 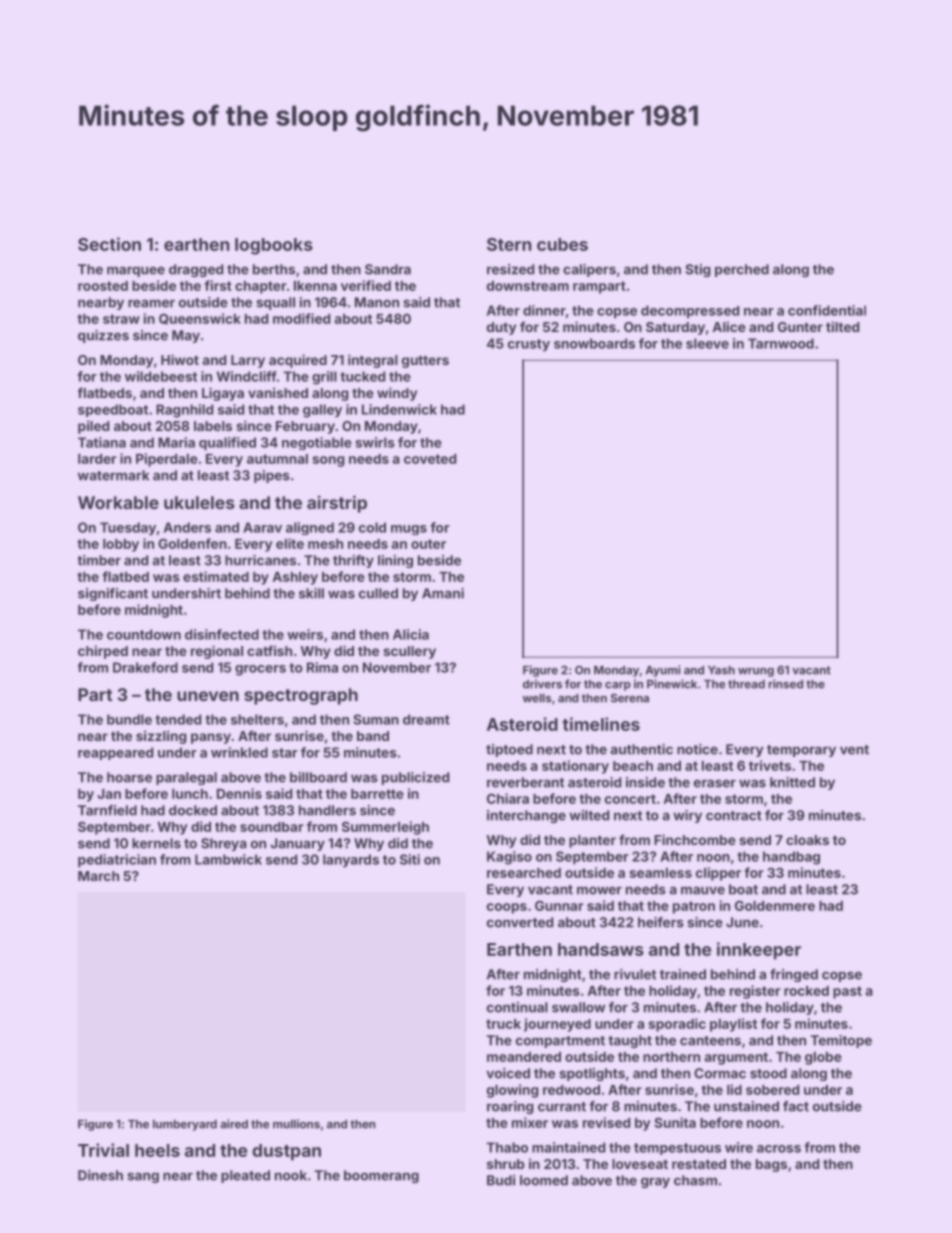 What do you see at coordinates (443, 593) in the document?
I see `Amani` at bounding box center [443, 593].
